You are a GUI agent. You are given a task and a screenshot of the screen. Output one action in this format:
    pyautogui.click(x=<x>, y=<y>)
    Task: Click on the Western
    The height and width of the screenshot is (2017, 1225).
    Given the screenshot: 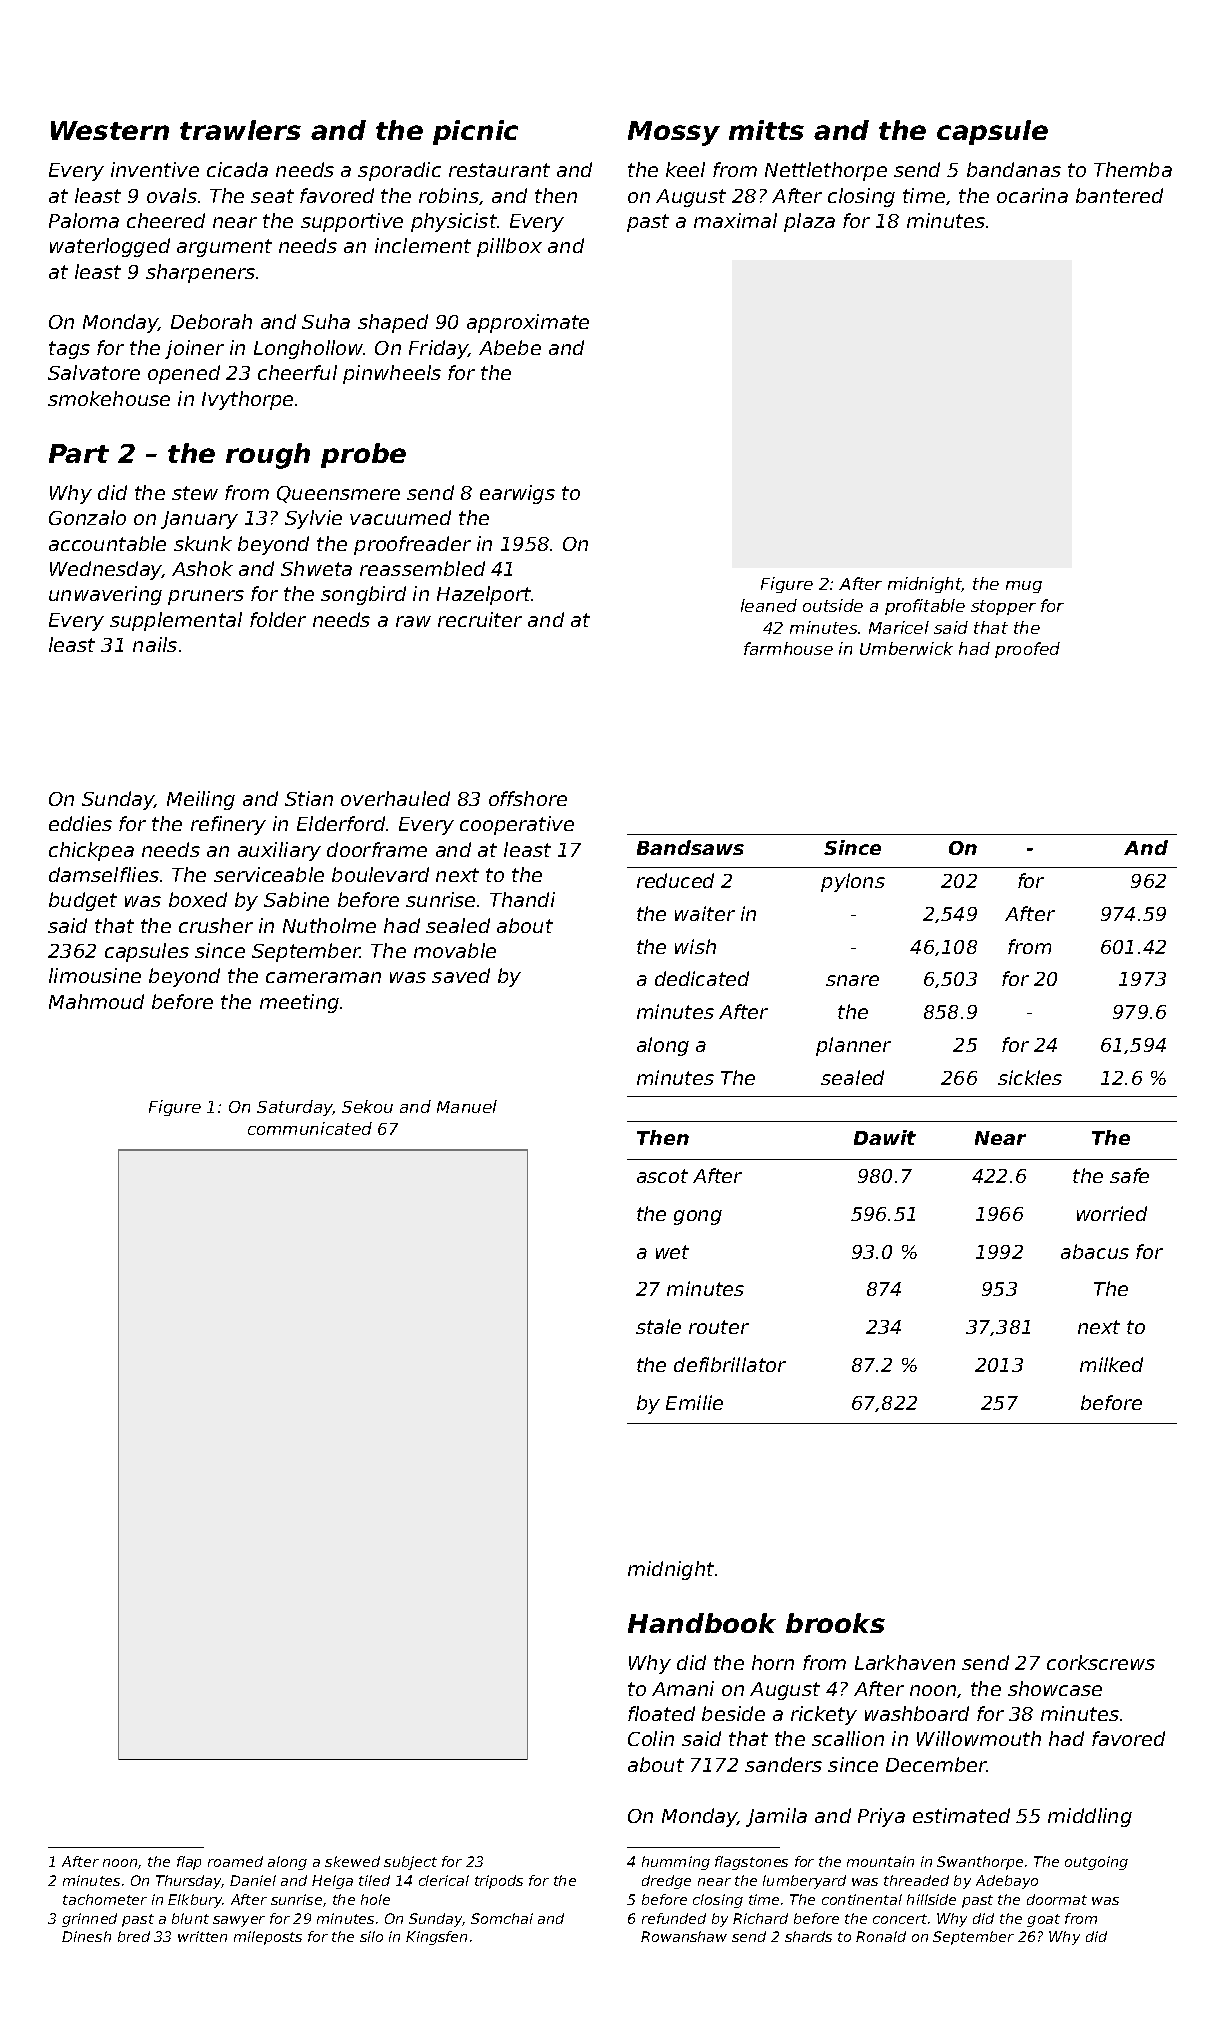 What is the action you would take?
    pyautogui.click(x=110, y=130)
